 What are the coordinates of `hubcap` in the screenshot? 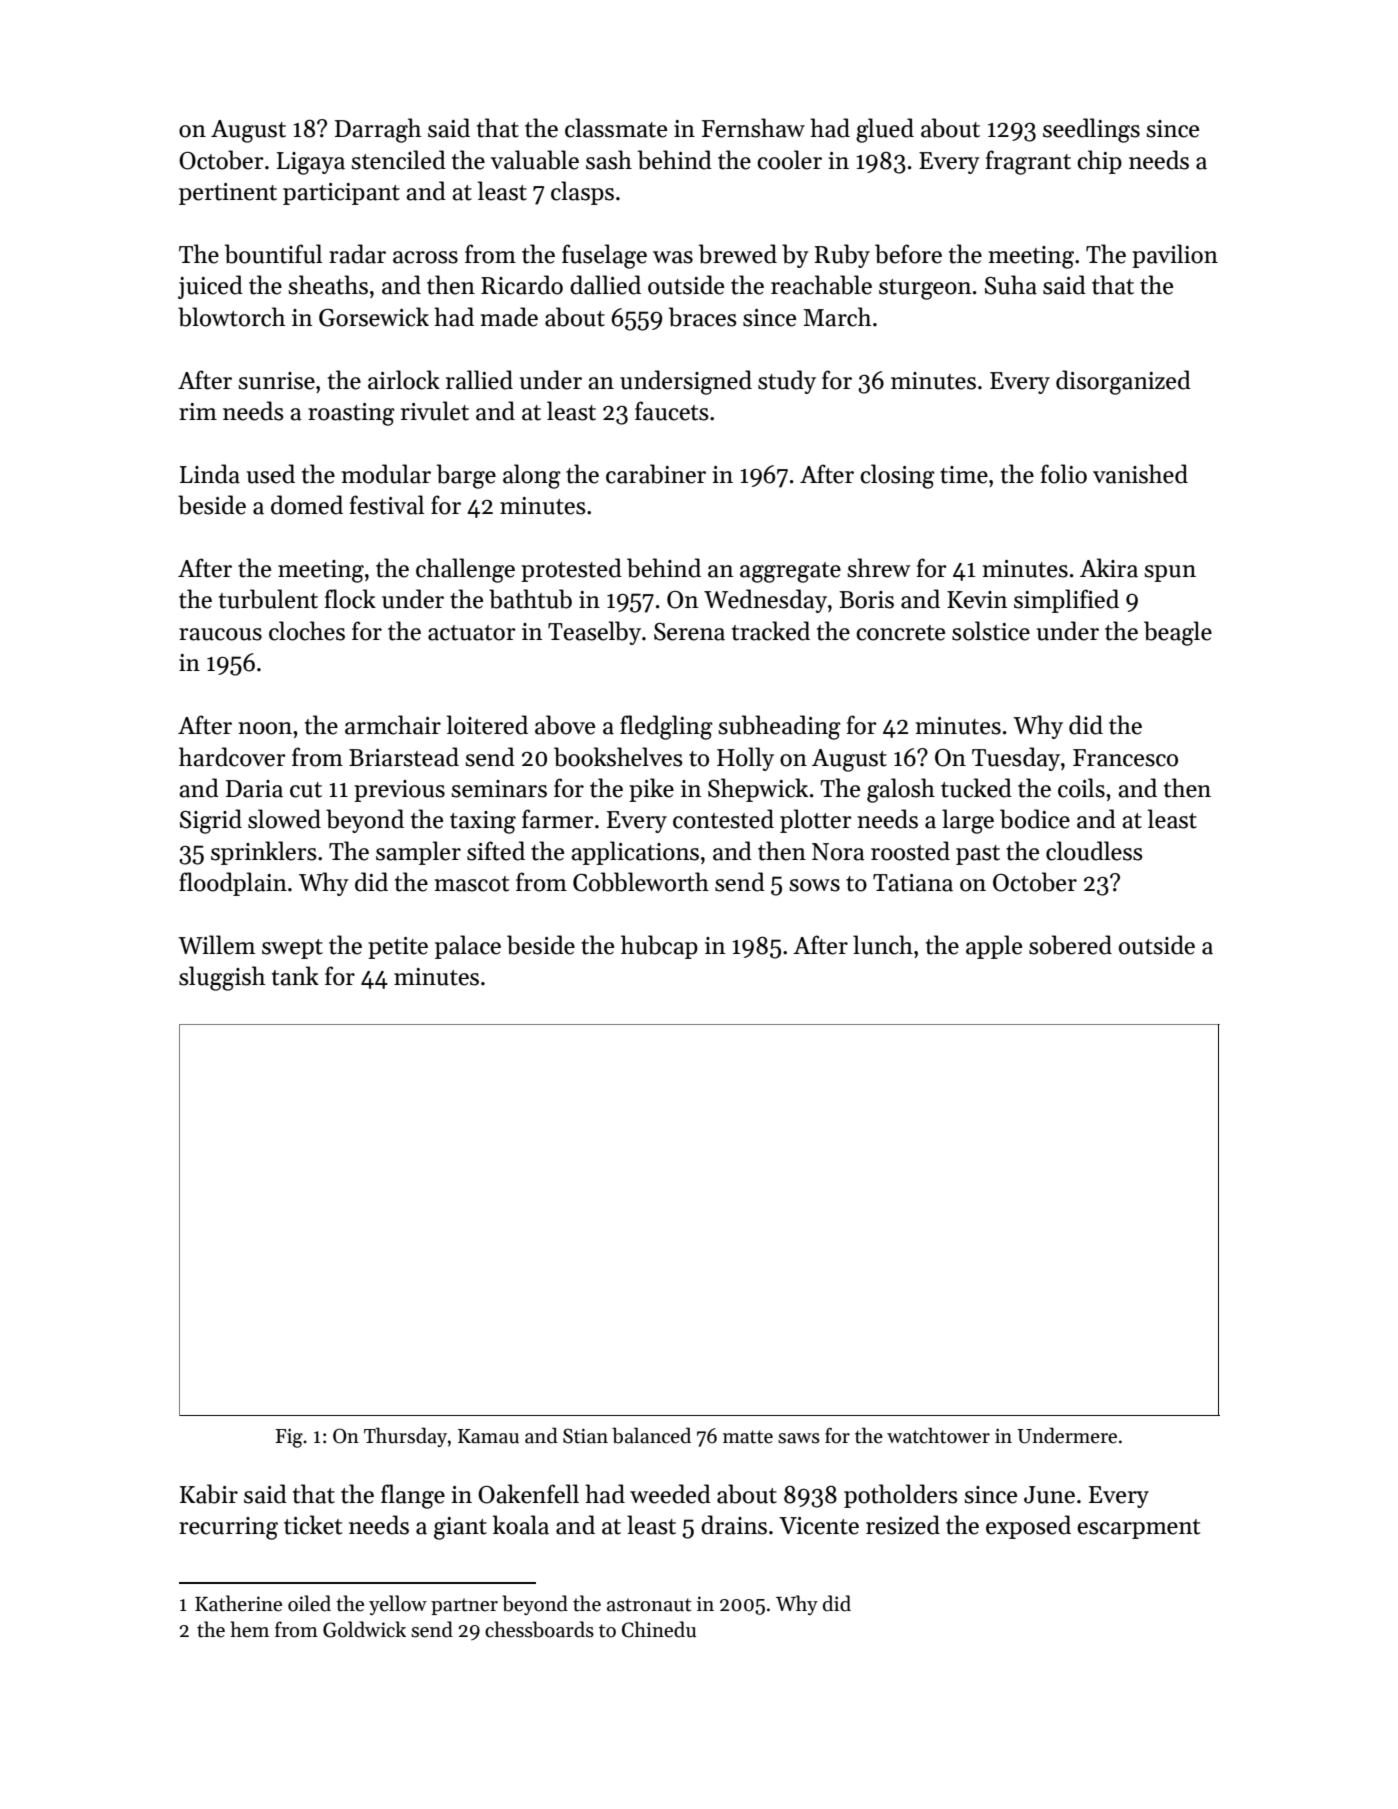 It's located at (659, 947).
